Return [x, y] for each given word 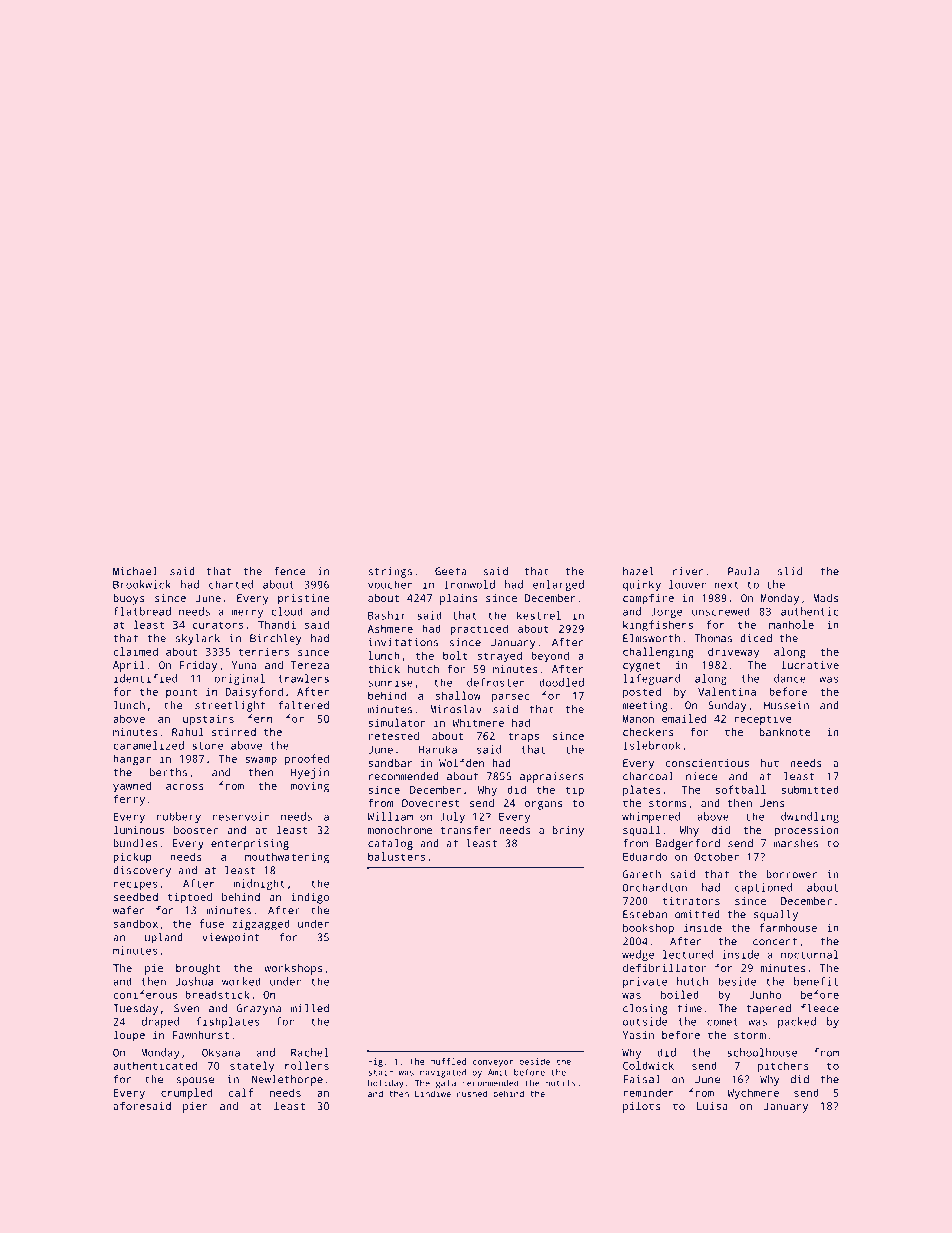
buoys [129, 599]
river [688, 571]
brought [198, 969]
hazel [638, 571]
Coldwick [648, 1065]
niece [701, 776]
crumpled [186, 1093]
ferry [129, 800]
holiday [386, 1084]
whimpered [651, 817]
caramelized [148, 745]
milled [310, 1008]
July [452, 817]
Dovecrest [431, 803]
